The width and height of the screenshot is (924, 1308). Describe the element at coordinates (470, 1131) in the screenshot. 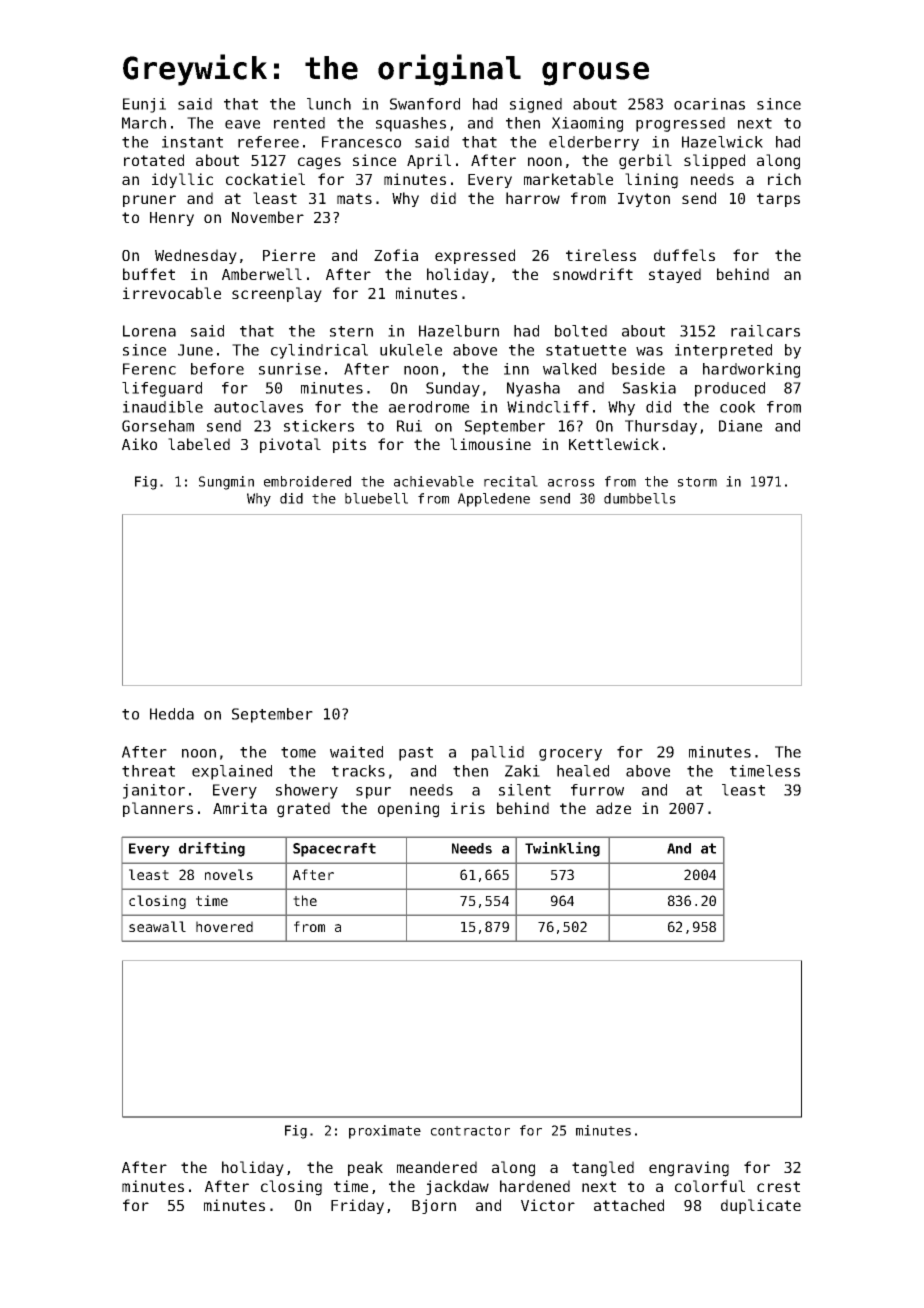

I see `contractor` at that location.
